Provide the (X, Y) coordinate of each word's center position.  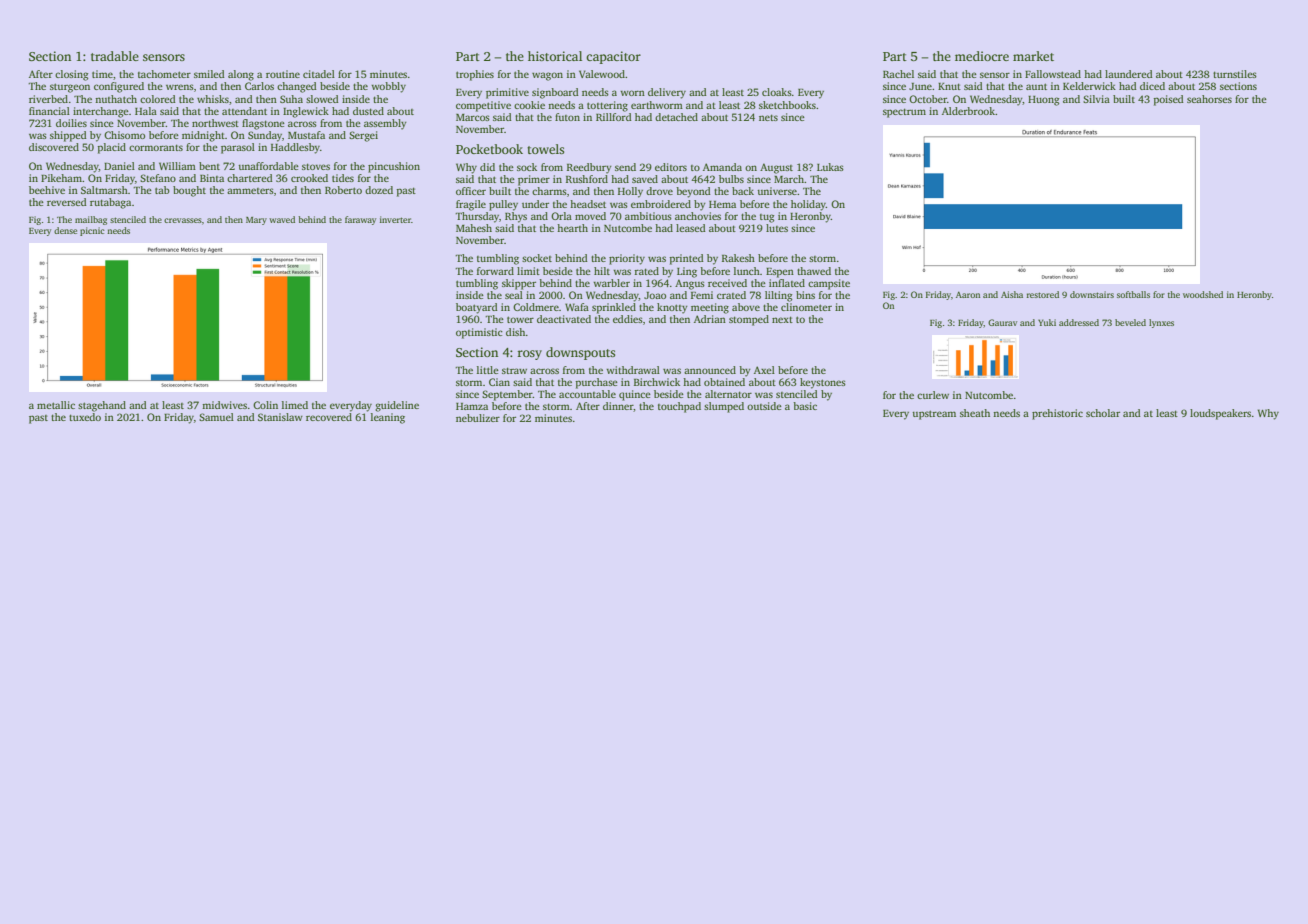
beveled (1130, 322)
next (782, 319)
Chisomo (124, 135)
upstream (934, 415)
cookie (529, 105)
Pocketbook (489, 149)
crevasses (183, 220)
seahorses (1209, 99)
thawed (814, 271)
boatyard (477, 308)
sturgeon (70, 88)
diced (1152, 86)
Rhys (516, 217)
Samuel (216, 417)
